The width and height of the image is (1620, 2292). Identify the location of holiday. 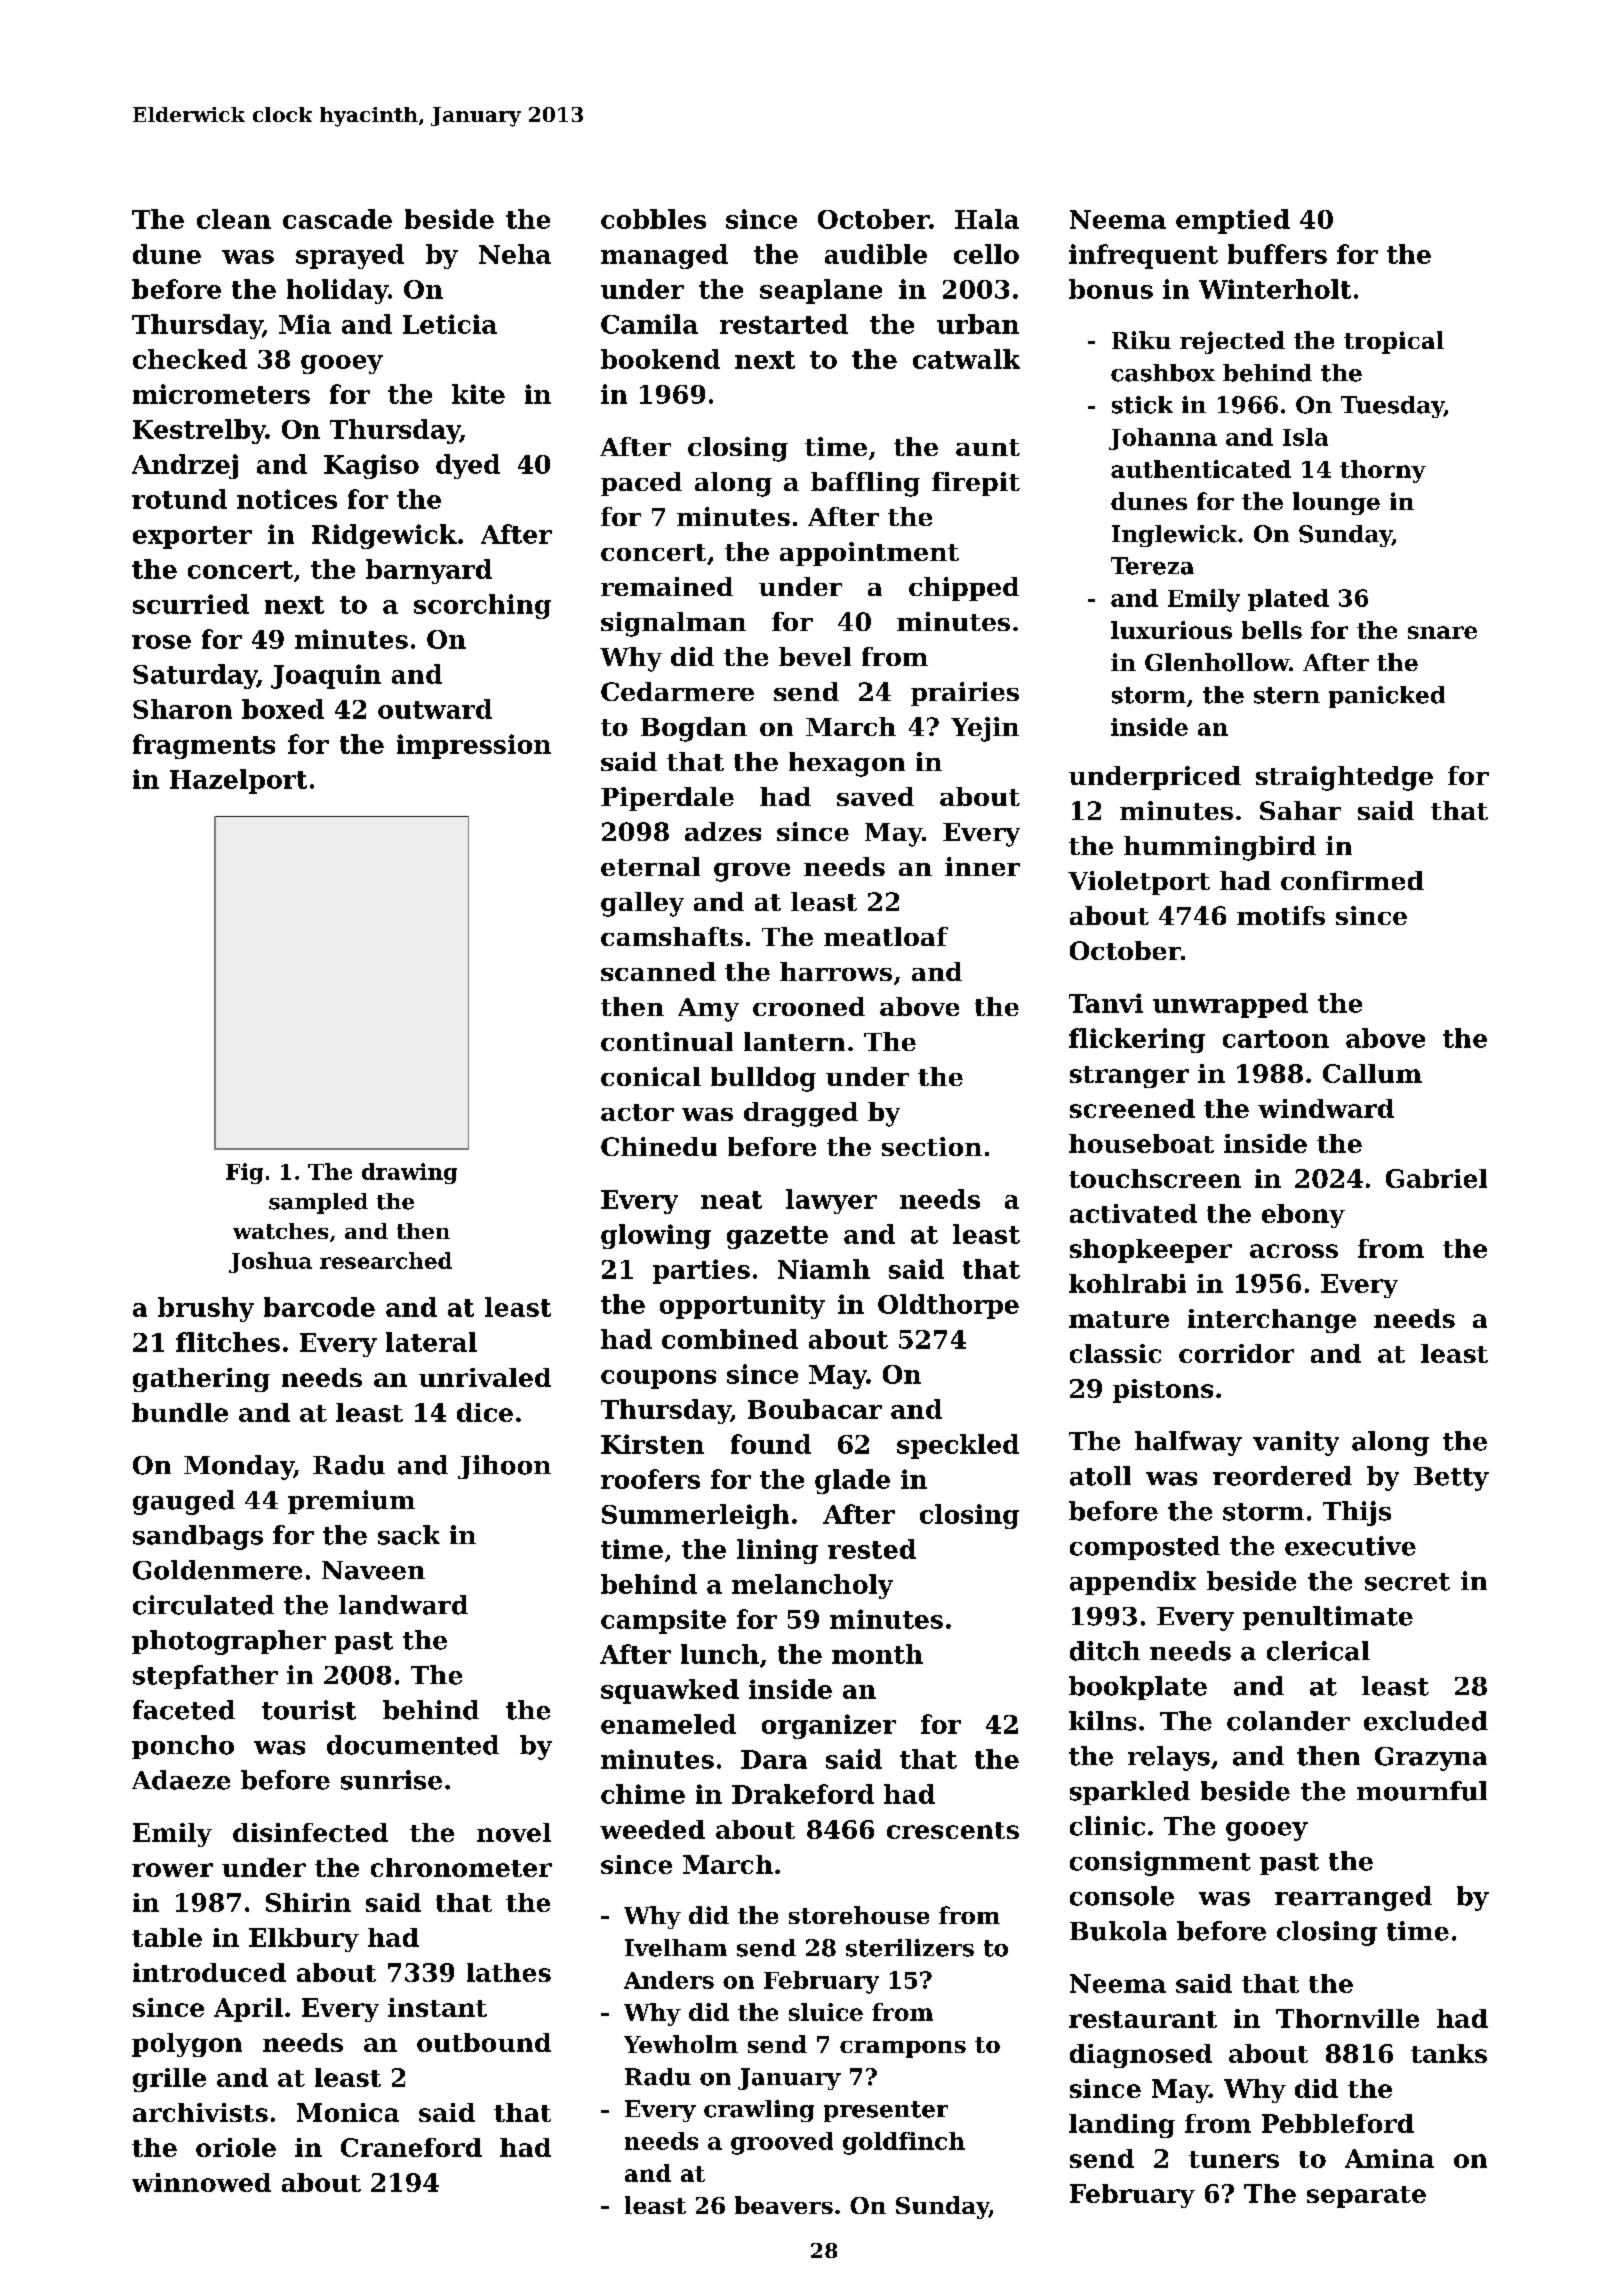
(337, 291).
